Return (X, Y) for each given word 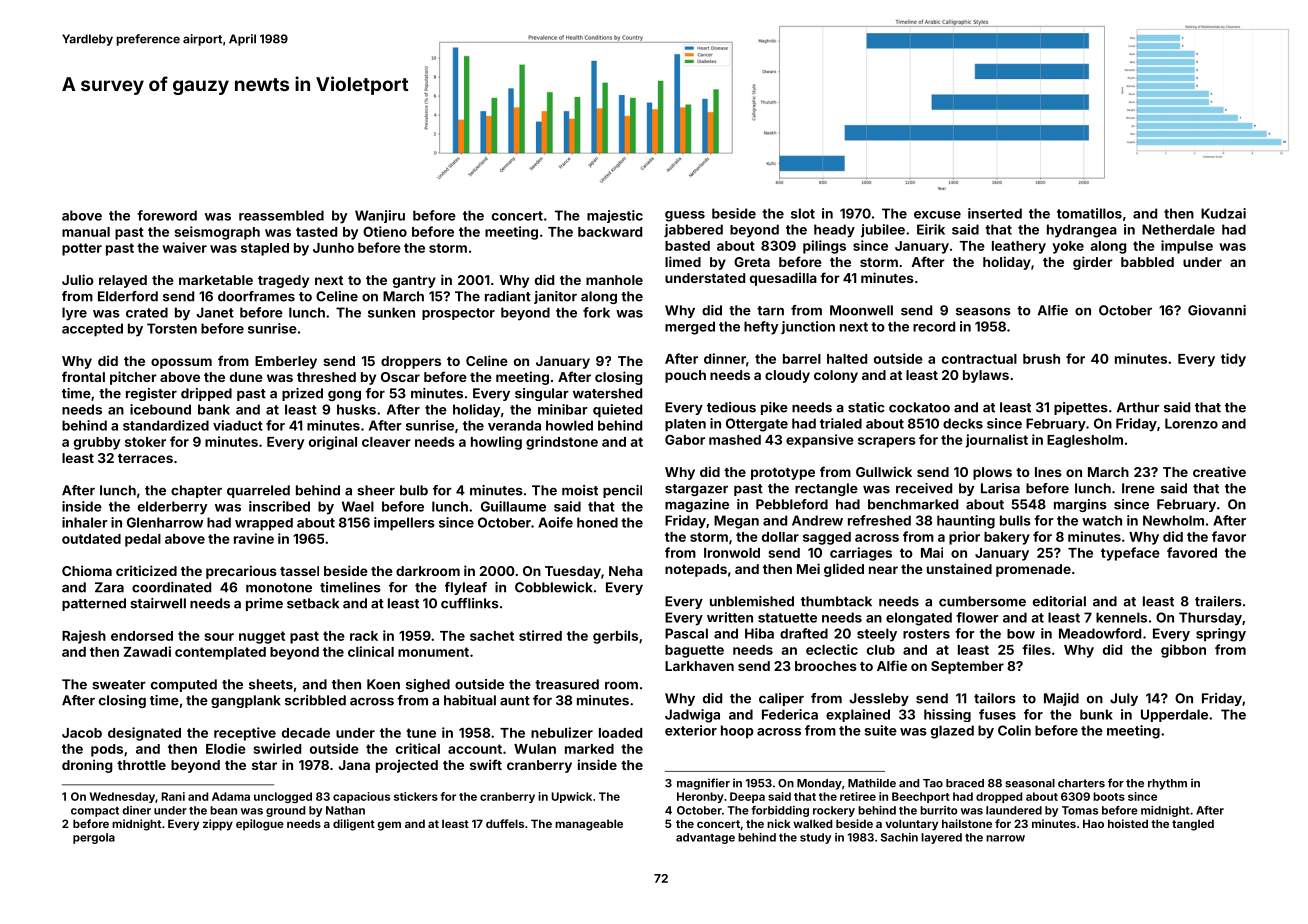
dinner (725, 358)
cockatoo (919, 407)
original (333, 443)
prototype (783, 474)
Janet (215, 312)
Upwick (571, 797)
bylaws (986, 376)
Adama (231, 796)
